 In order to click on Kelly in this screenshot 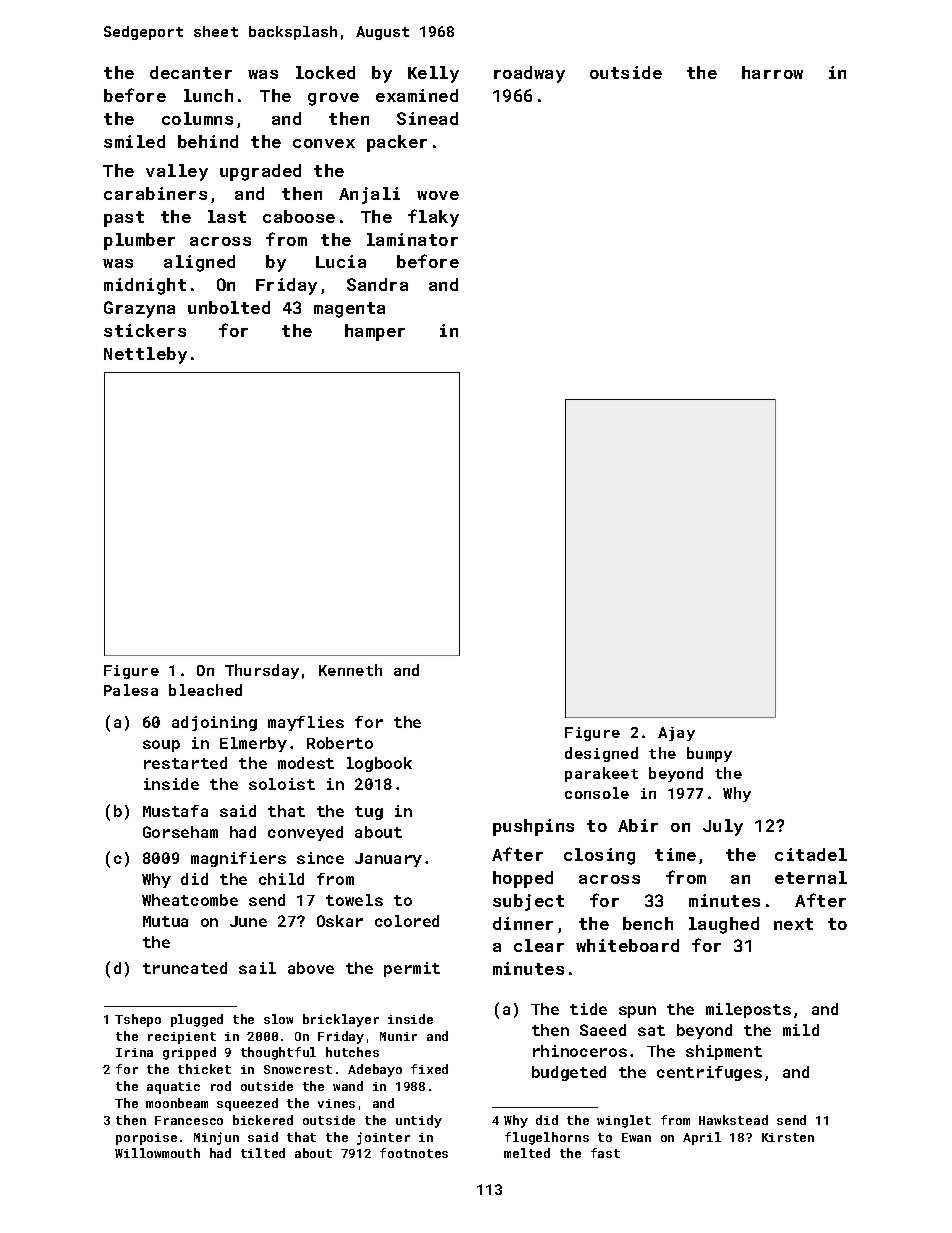, I will do `click(433, 74)`.
